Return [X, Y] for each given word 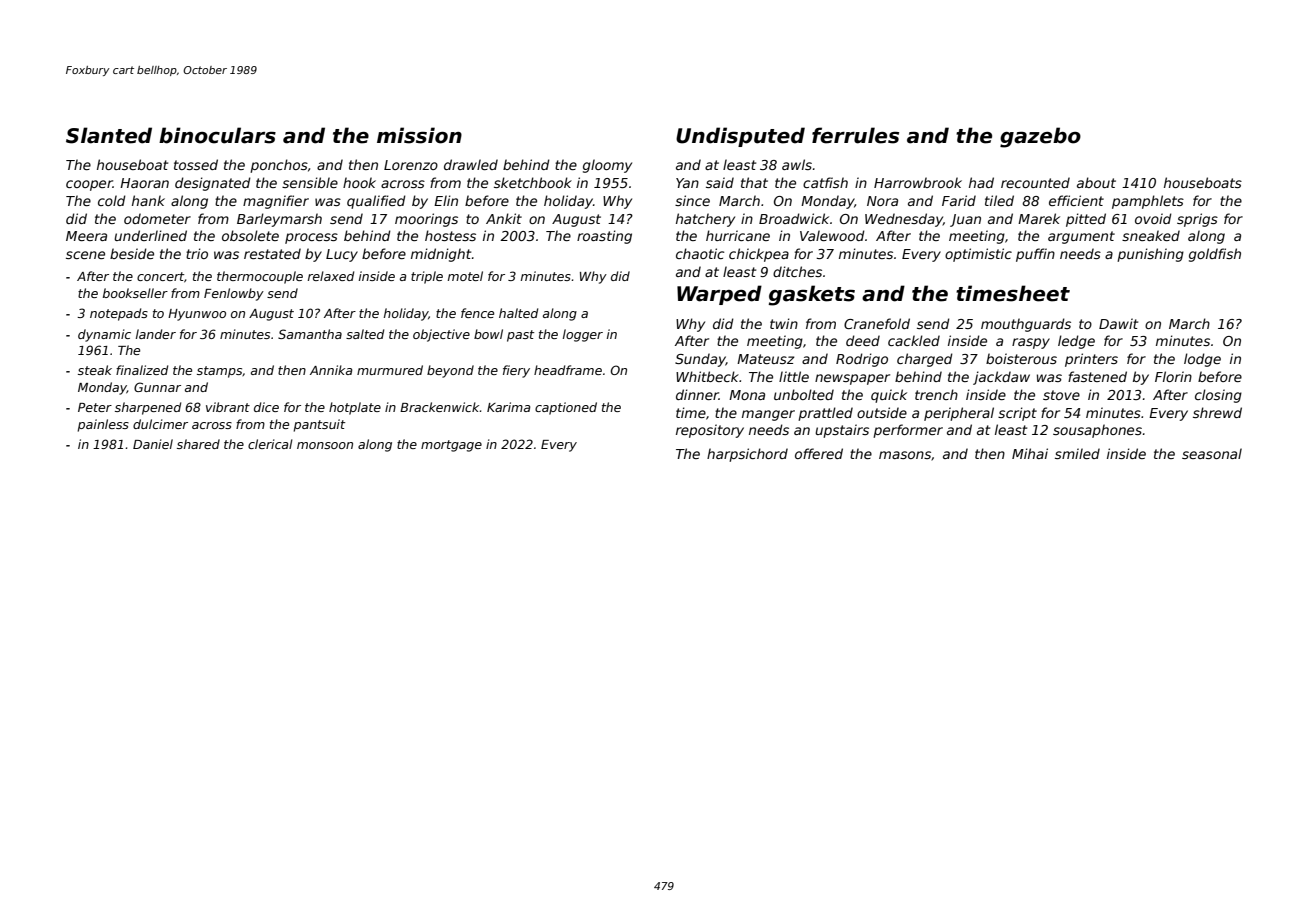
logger [583, 335]
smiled [1077, 453]
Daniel [153, 444]
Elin [446, 200]
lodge [1202, 360]
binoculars [217, 135]
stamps [219, 372]
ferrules [855, 135]
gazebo [1040, 137]
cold [112, 200]
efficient [1076, 200]
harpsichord [747, 455]
